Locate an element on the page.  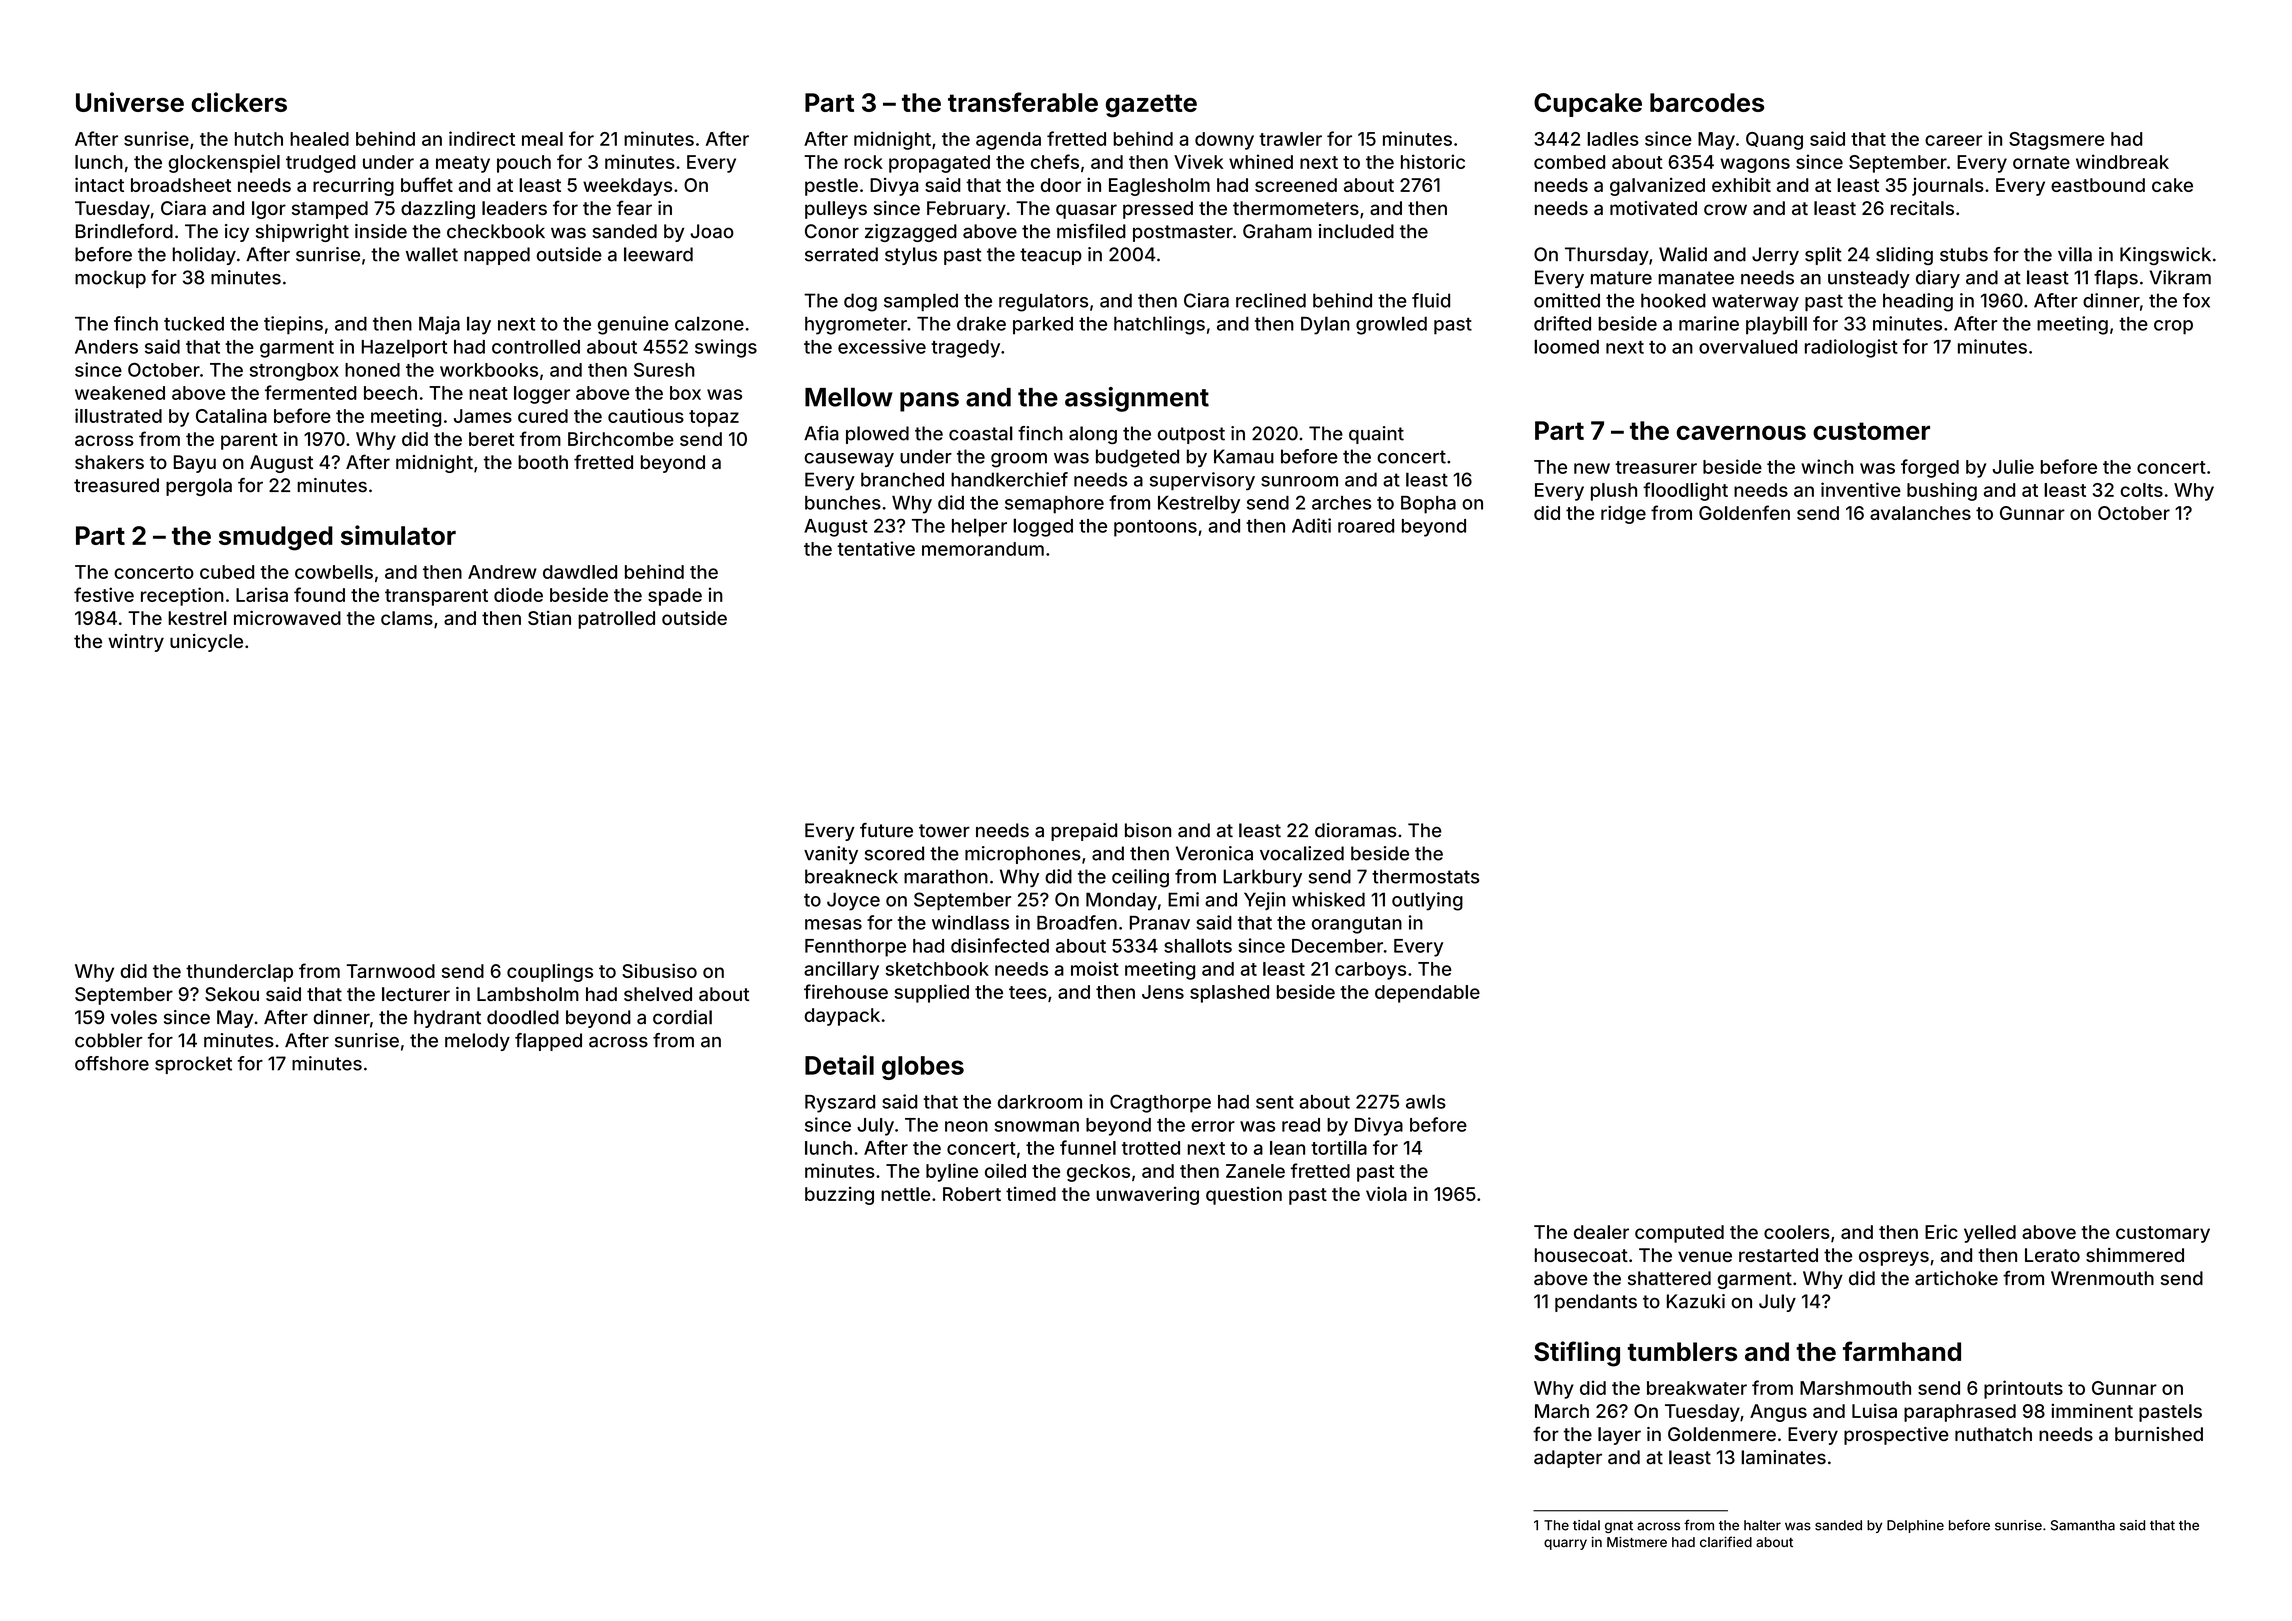
tidal is located at coordinates (1586, 1525).
